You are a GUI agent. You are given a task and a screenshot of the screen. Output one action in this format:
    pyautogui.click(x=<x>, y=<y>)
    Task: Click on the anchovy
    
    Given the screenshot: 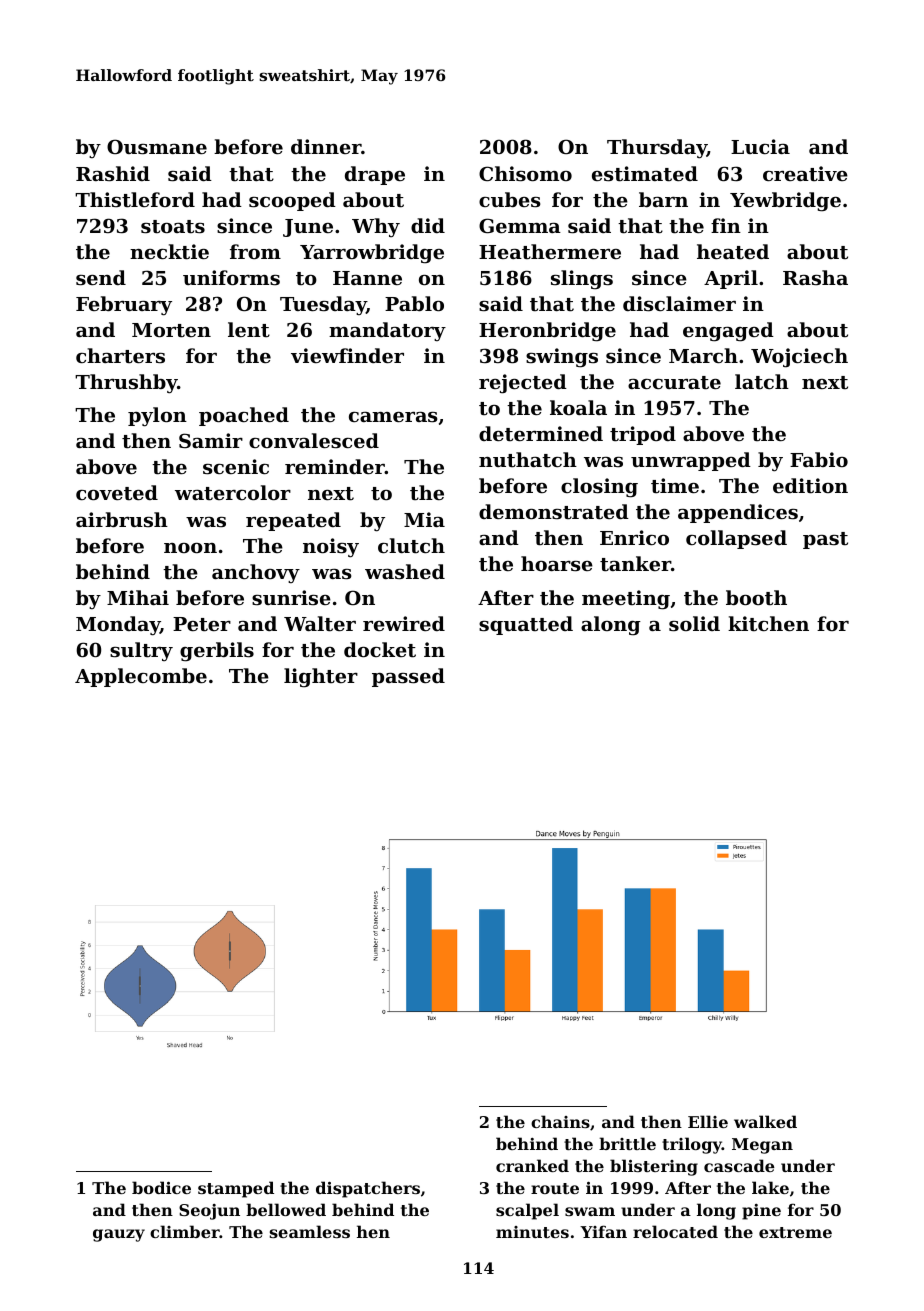 What is the action you would take?
    pyautogui.click(x=256, y=573)
